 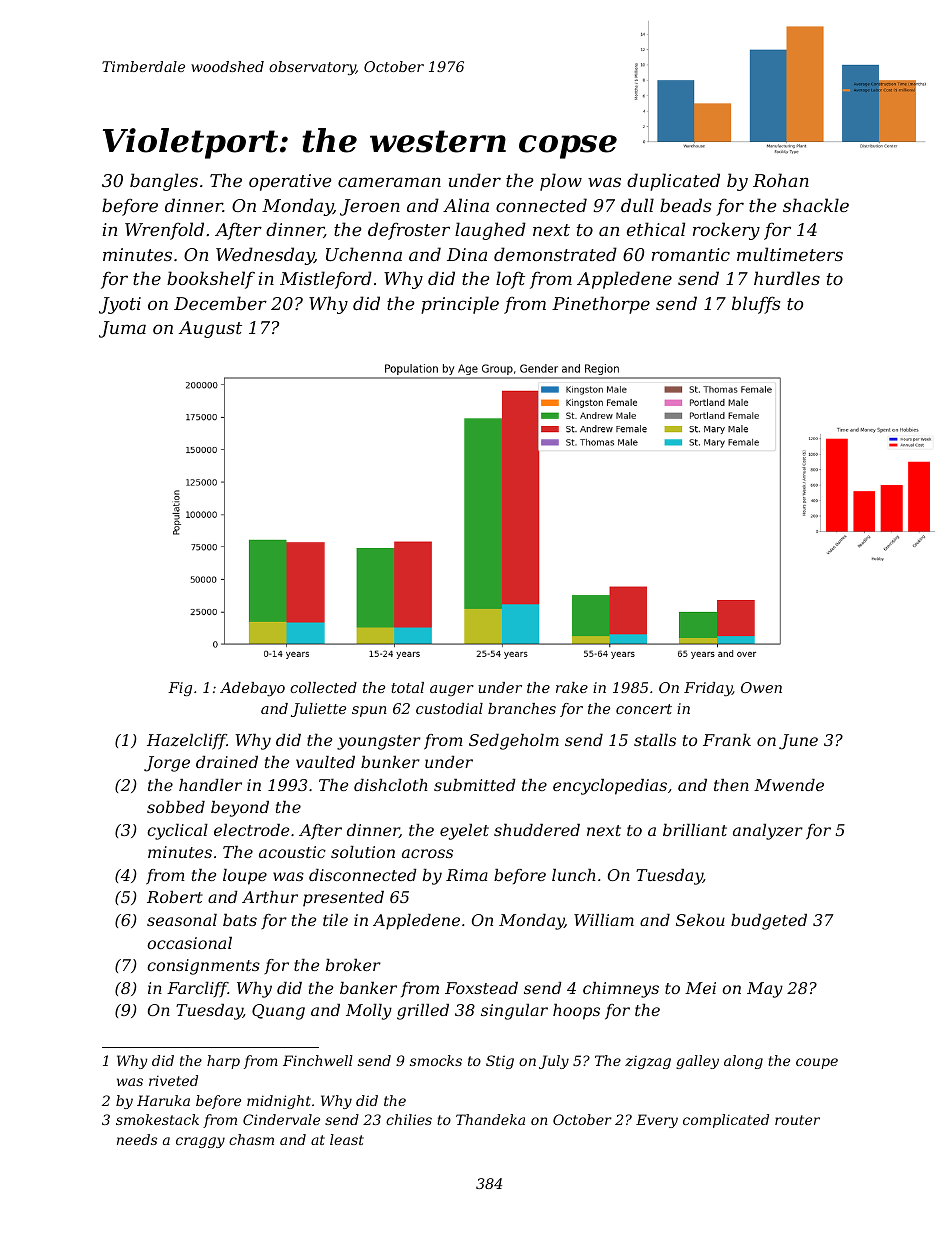 I want to click on Wrenfold, so click(x=164, y=231).
